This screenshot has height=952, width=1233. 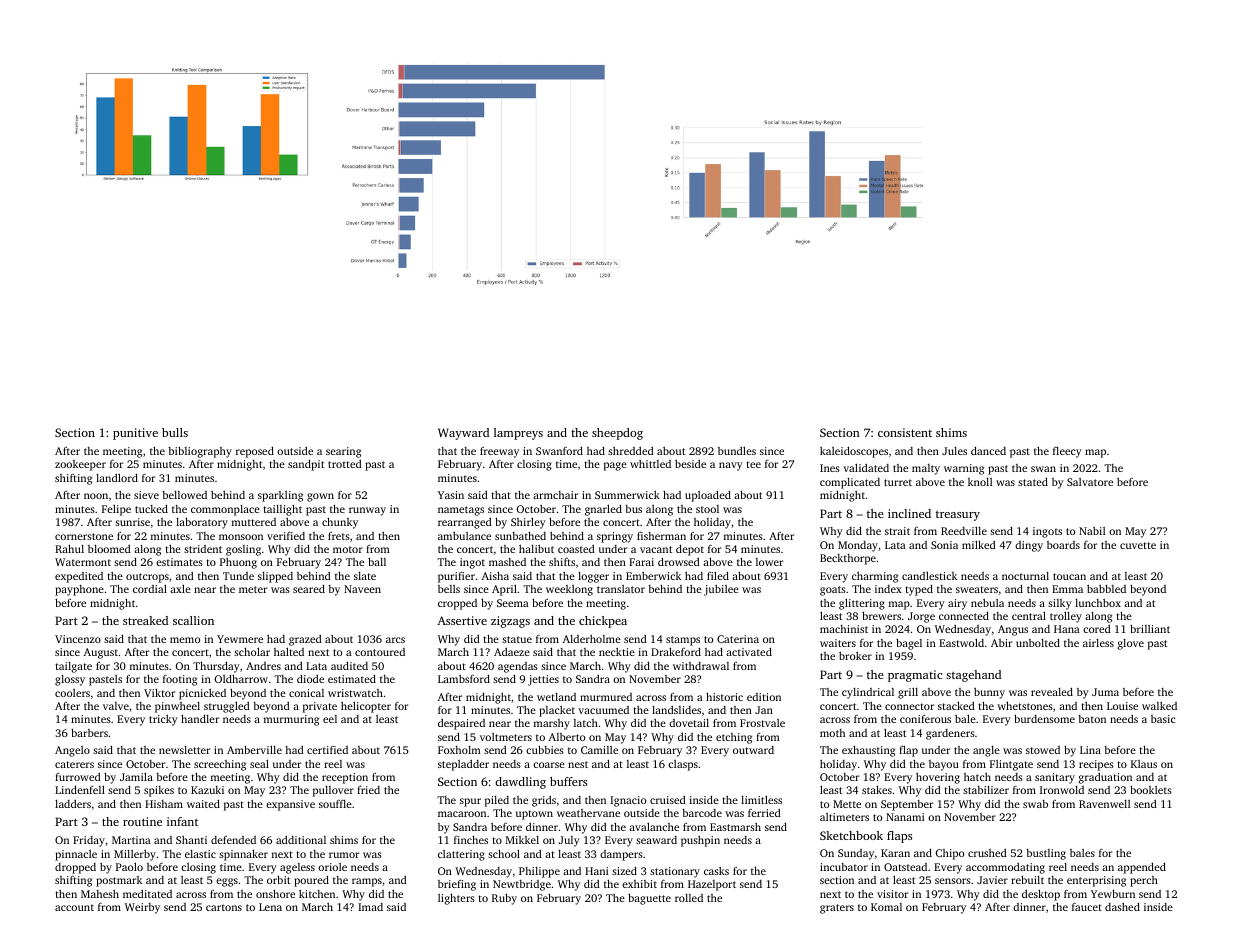 What do you see at coordinates (70, 680) in the screenshot?
I see `glossy` at bounding box center [70, 680].
